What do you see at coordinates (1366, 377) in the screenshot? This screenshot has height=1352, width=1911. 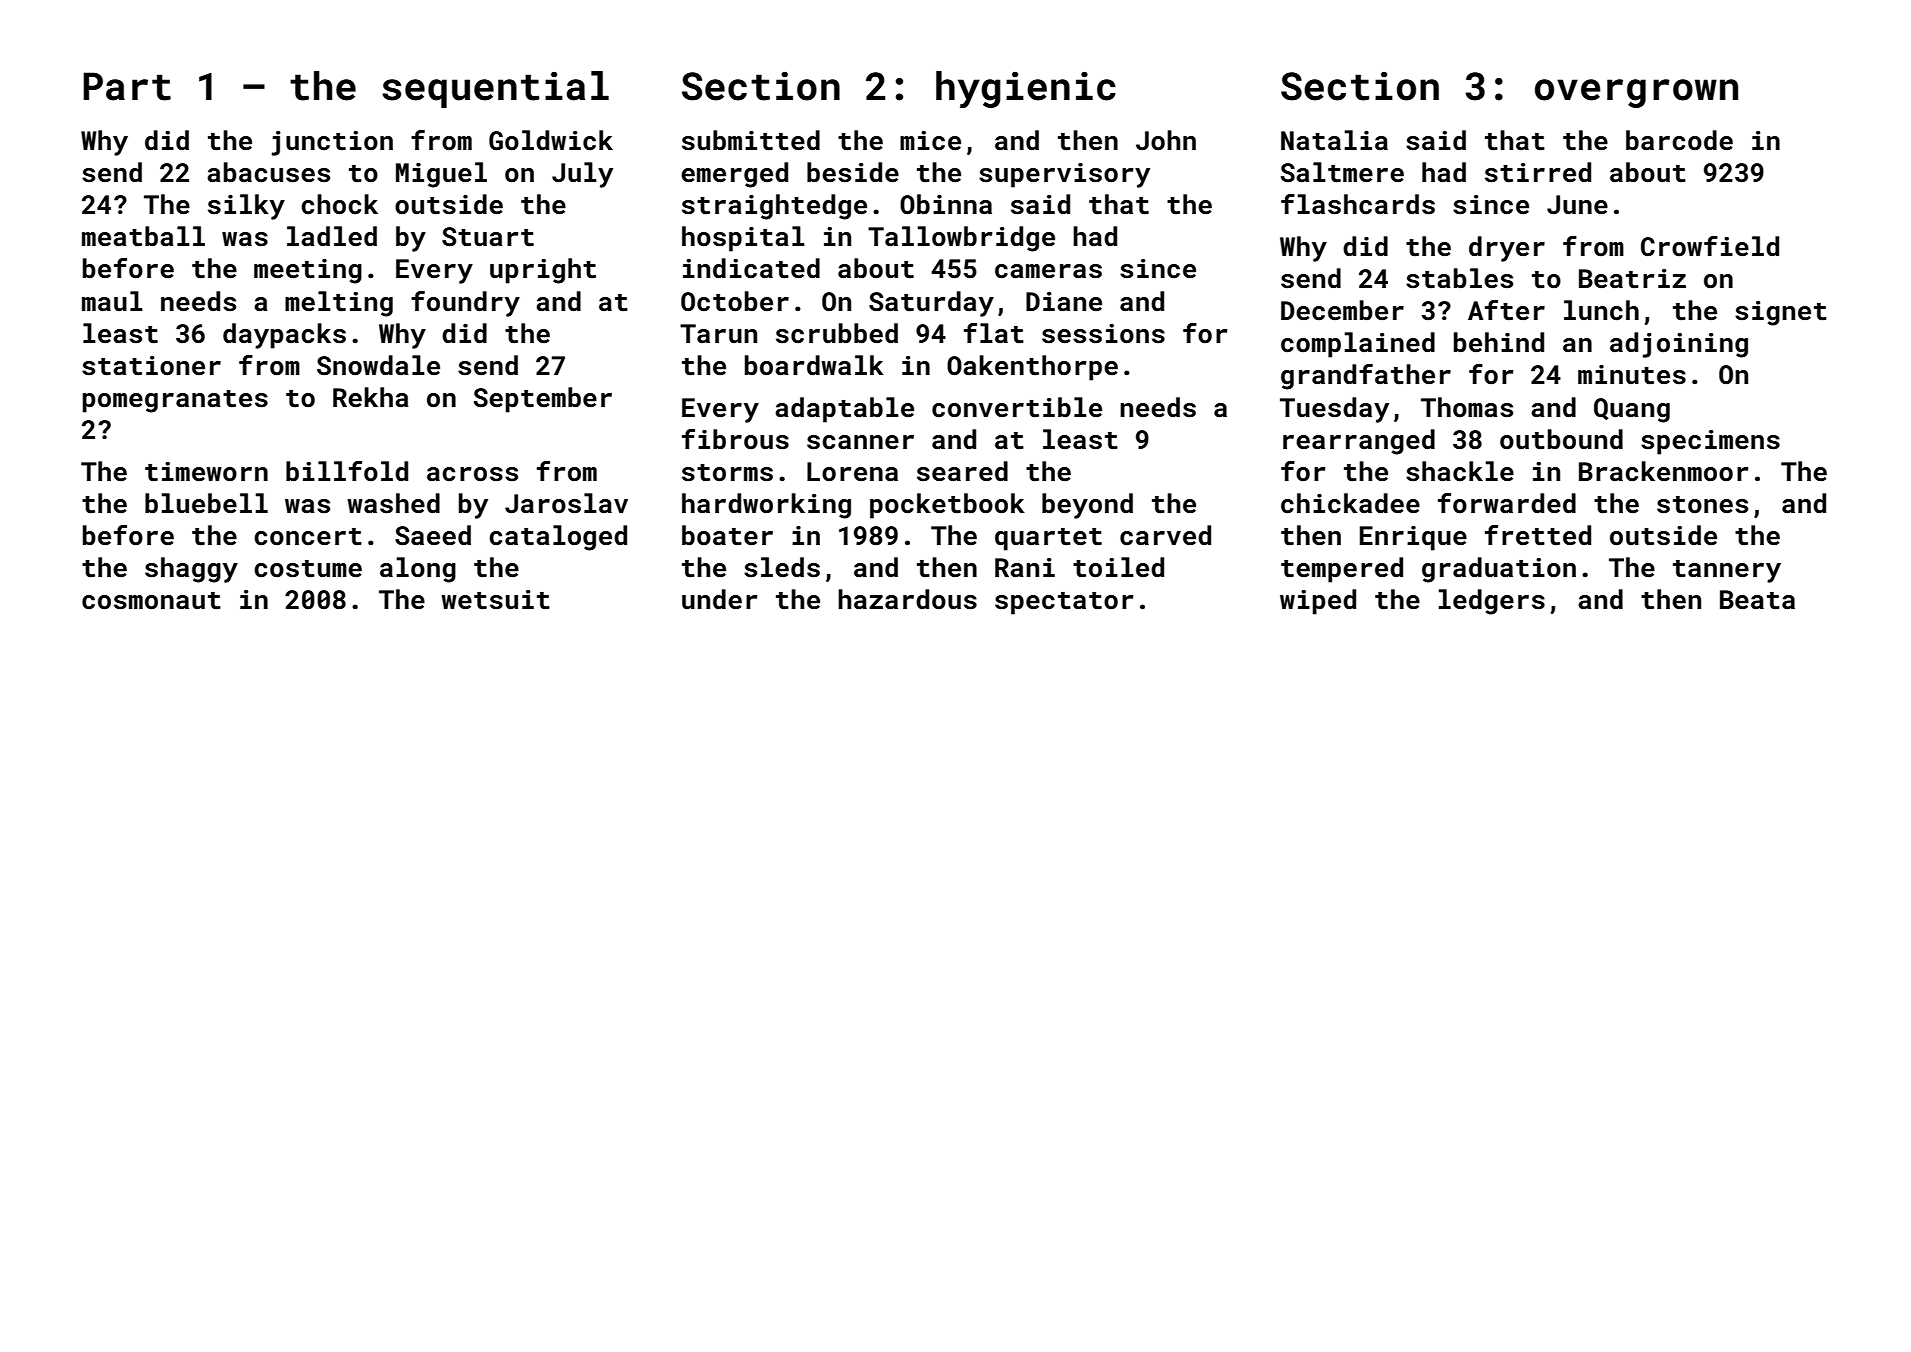 I see `grandfather` at bounding box center [1366, 377].
